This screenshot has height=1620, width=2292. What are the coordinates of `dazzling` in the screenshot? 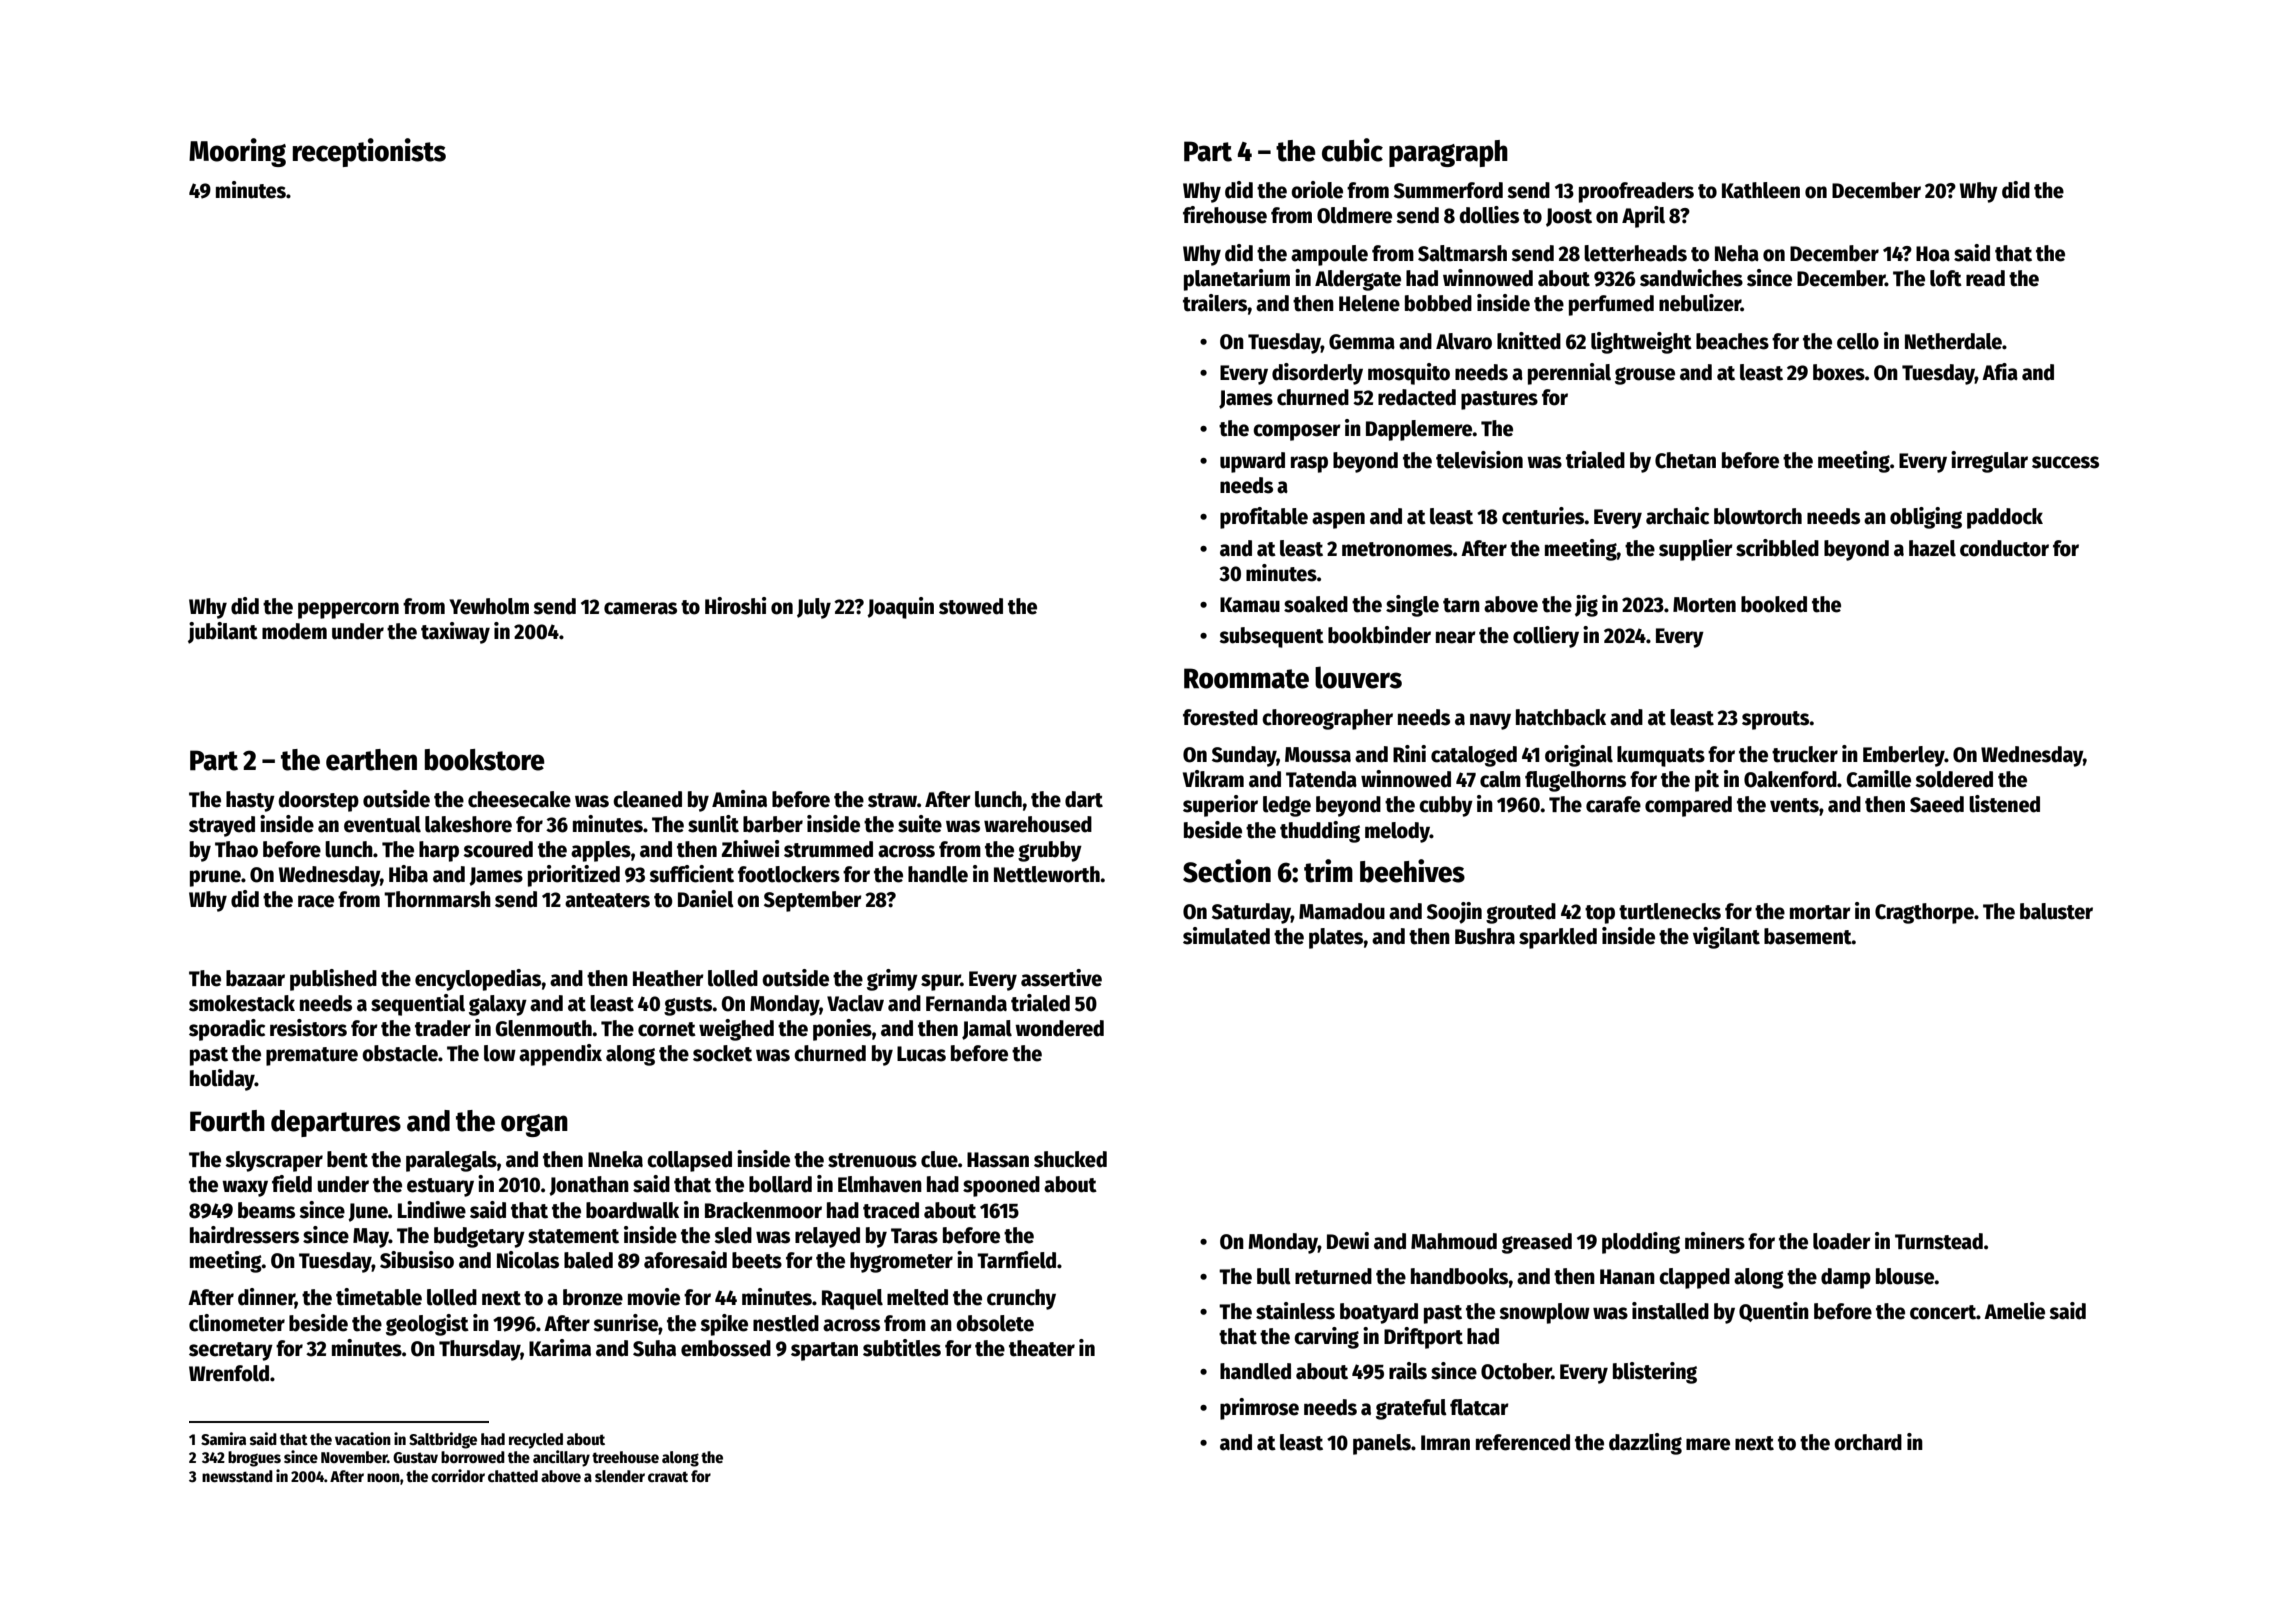 It's located at (1645, 1444).
